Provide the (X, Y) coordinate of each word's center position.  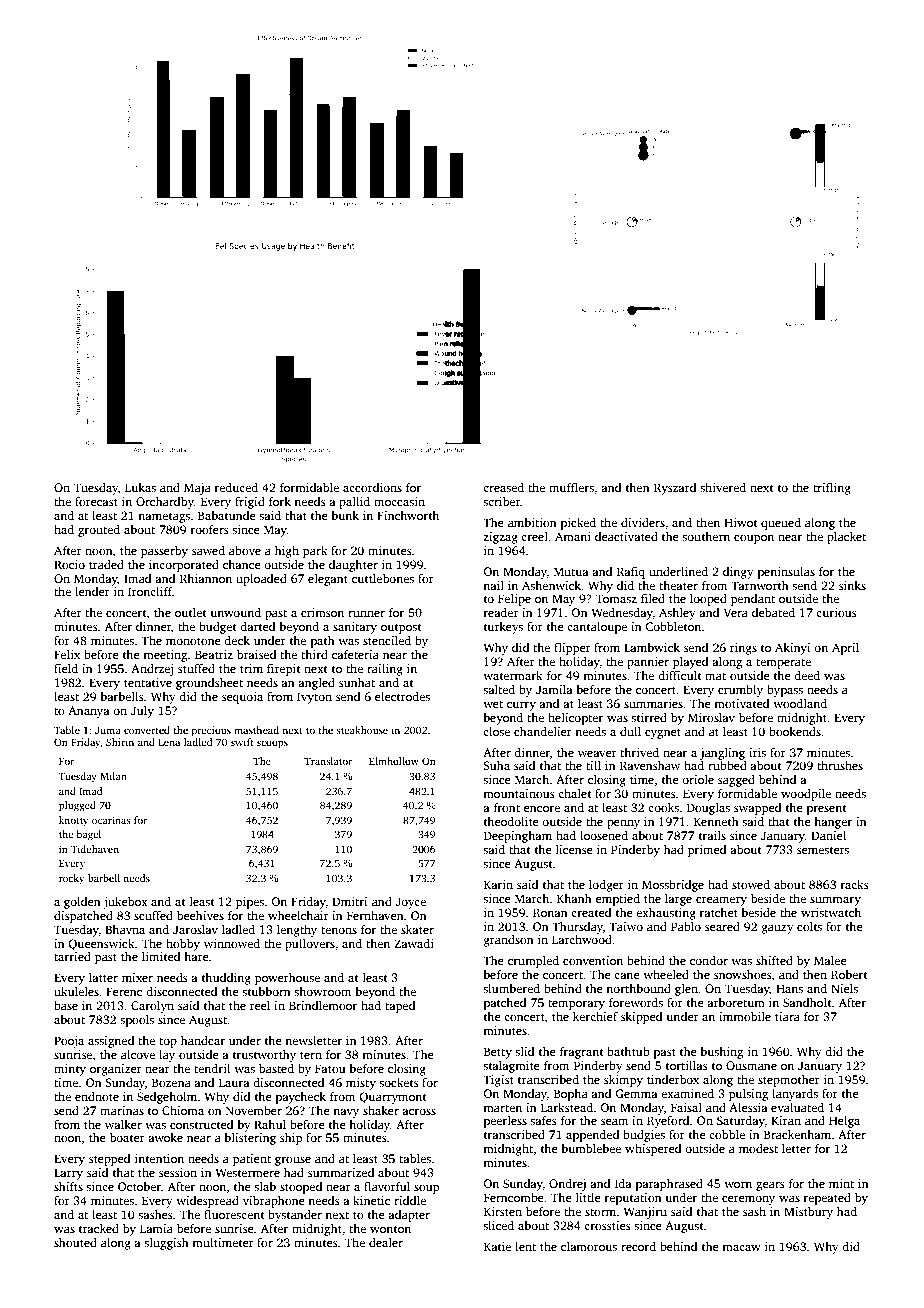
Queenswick (102, 945)
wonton (390, 1229)
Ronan (550, 912)
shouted (75, 1242)
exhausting (666, 914)
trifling (832, 489)
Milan (113, 776)
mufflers (571, 487)
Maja (197, 489)
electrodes (402, 696)
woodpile (806, 795)
